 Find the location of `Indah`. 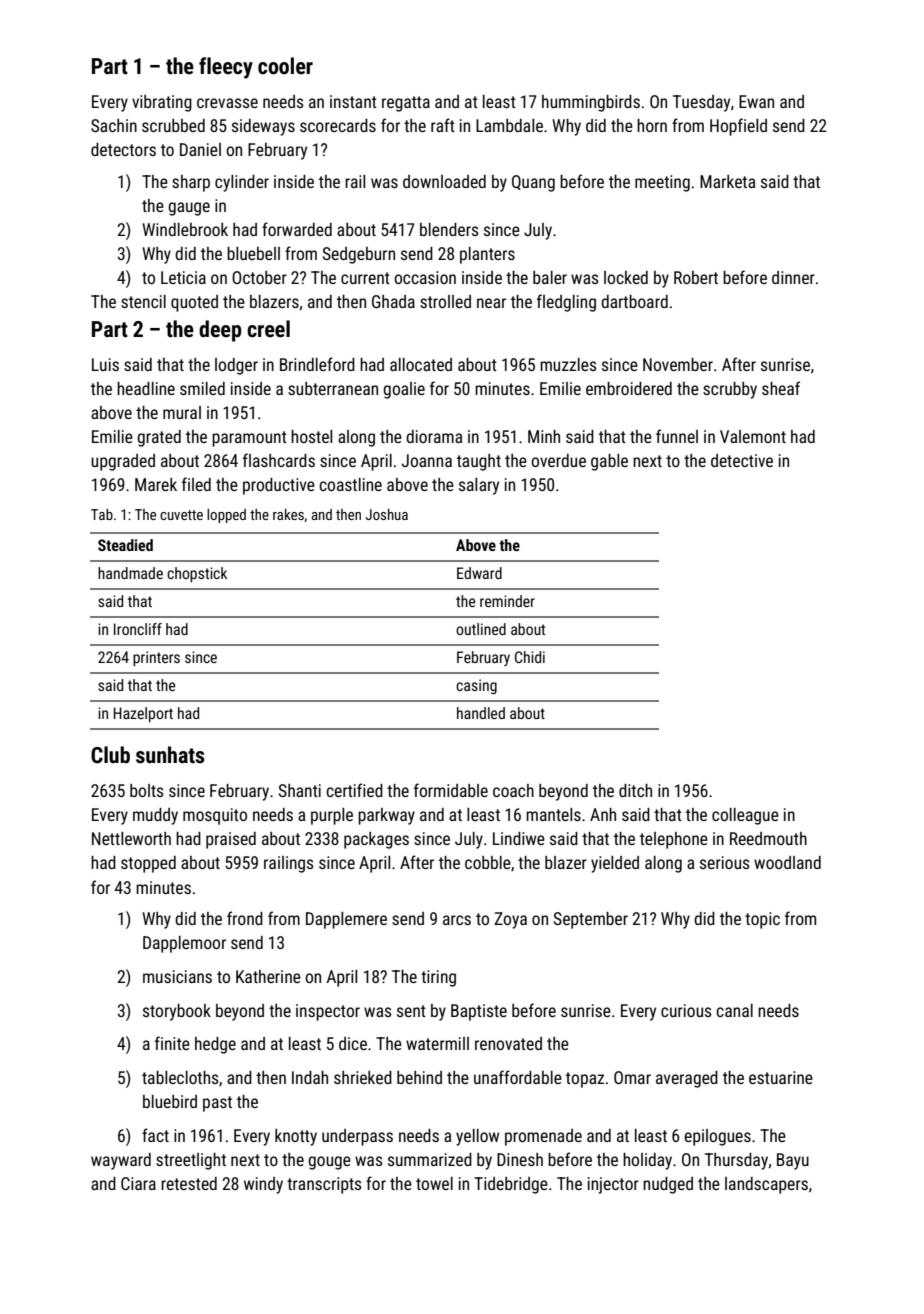

Indah is located at coordinates (310, 1077).
